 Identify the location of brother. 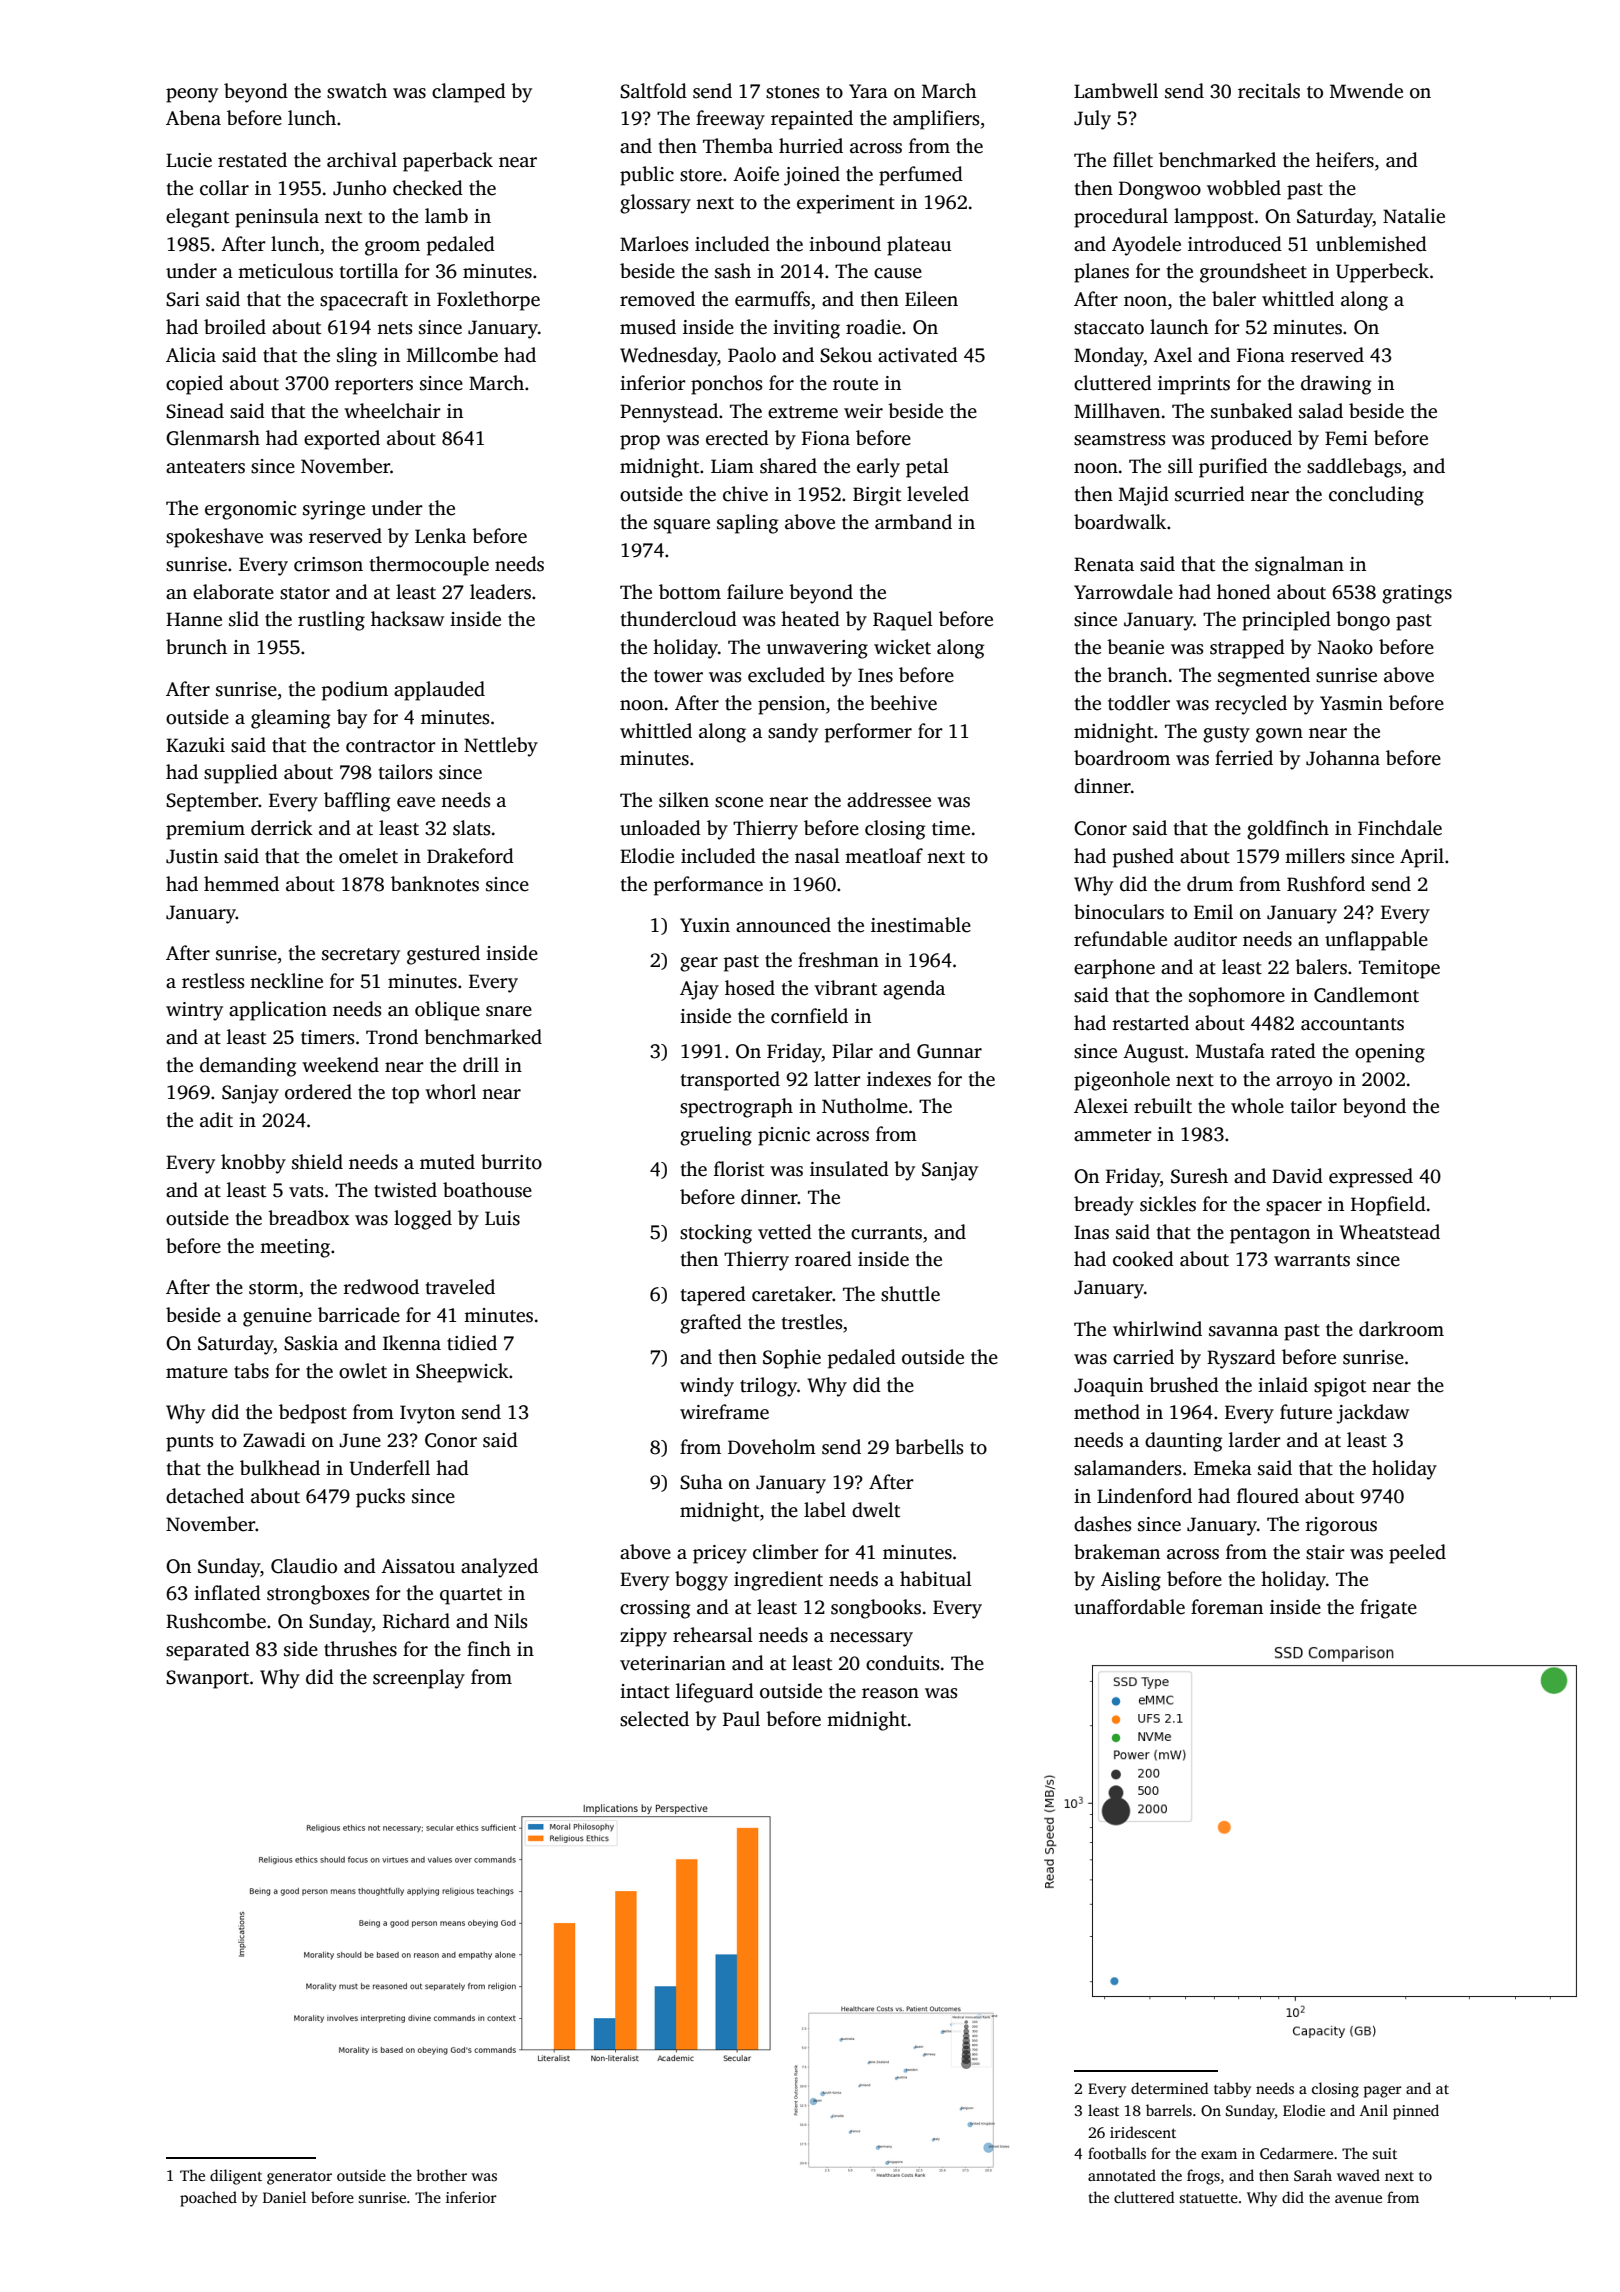
(441, 2175).
